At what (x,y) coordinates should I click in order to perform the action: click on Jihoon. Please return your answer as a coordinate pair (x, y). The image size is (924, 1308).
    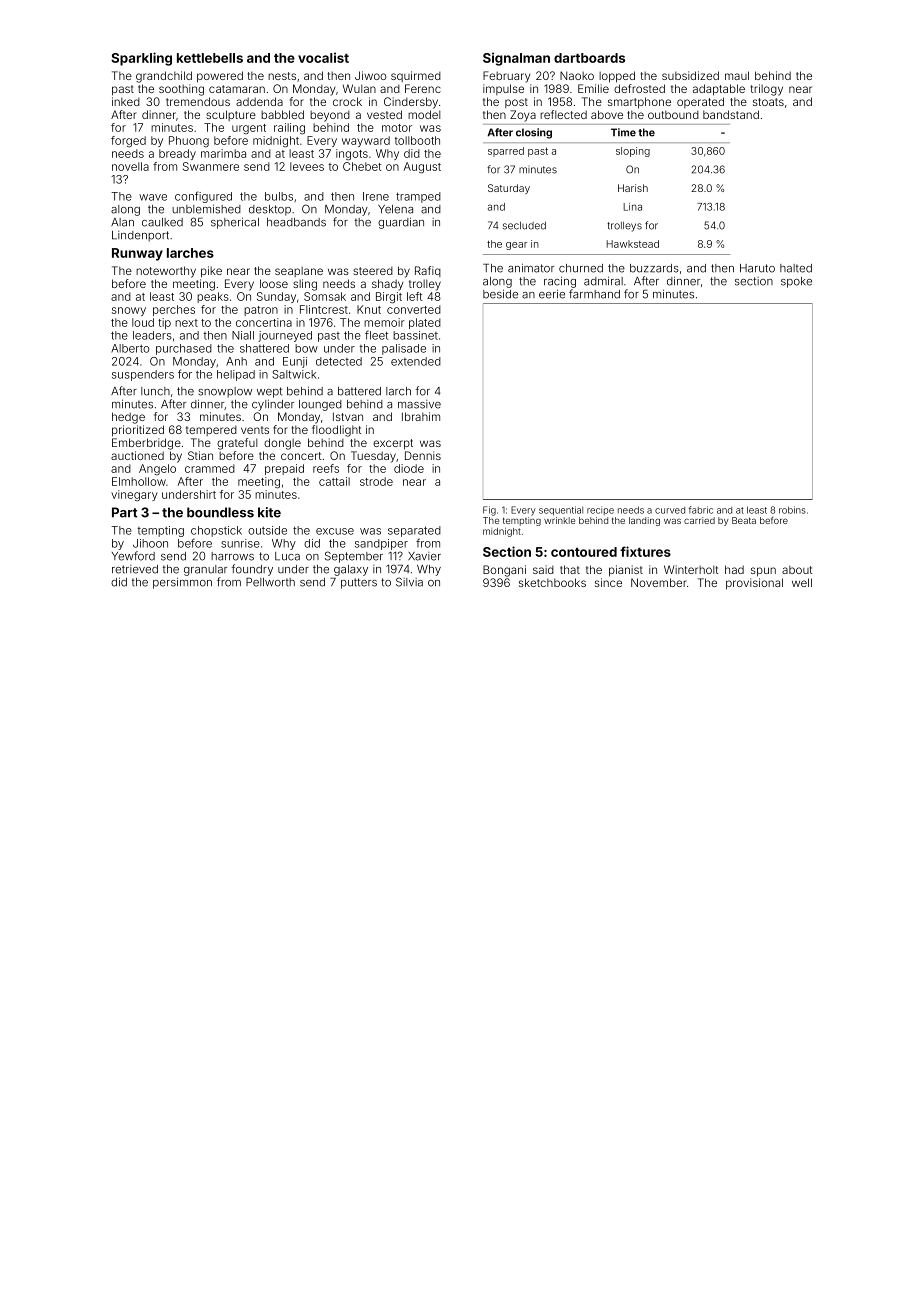
    Looking at the image, I should click on (150, 543).
